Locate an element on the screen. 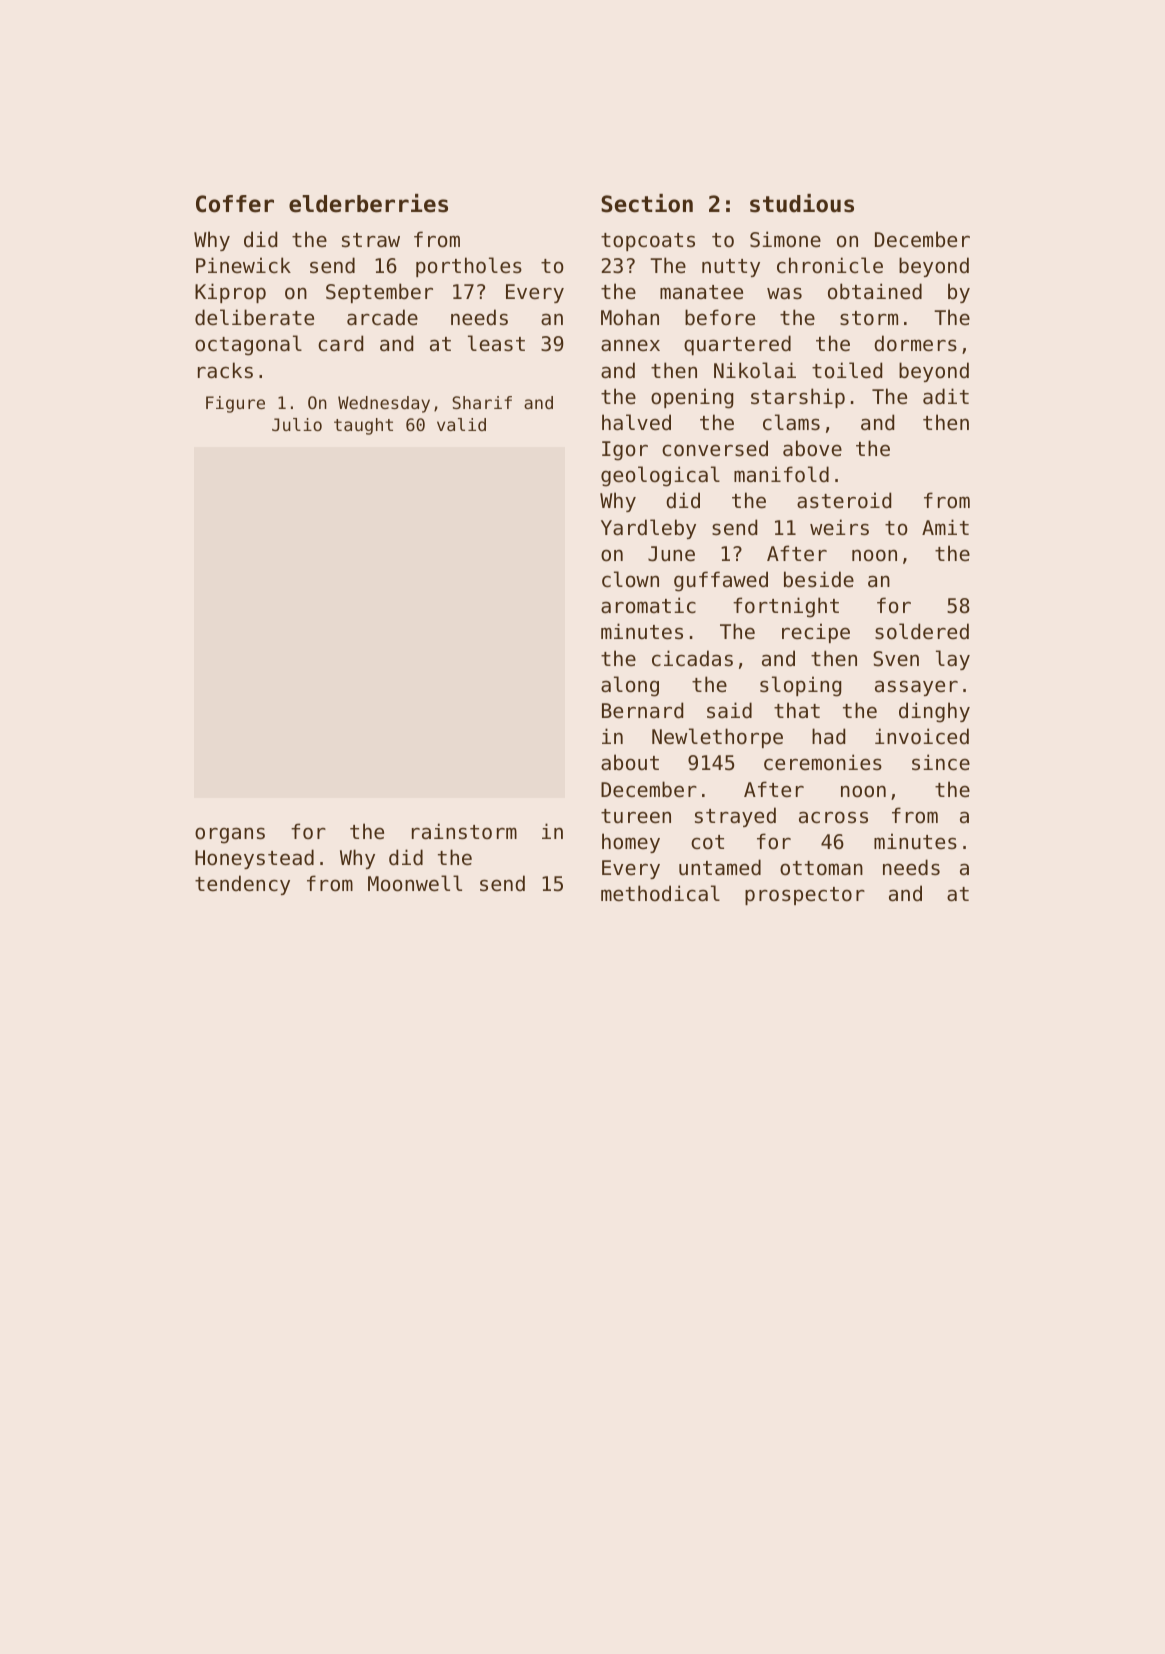 The image size is (1165, 1654). adit is located at coordinates (946, 396).
